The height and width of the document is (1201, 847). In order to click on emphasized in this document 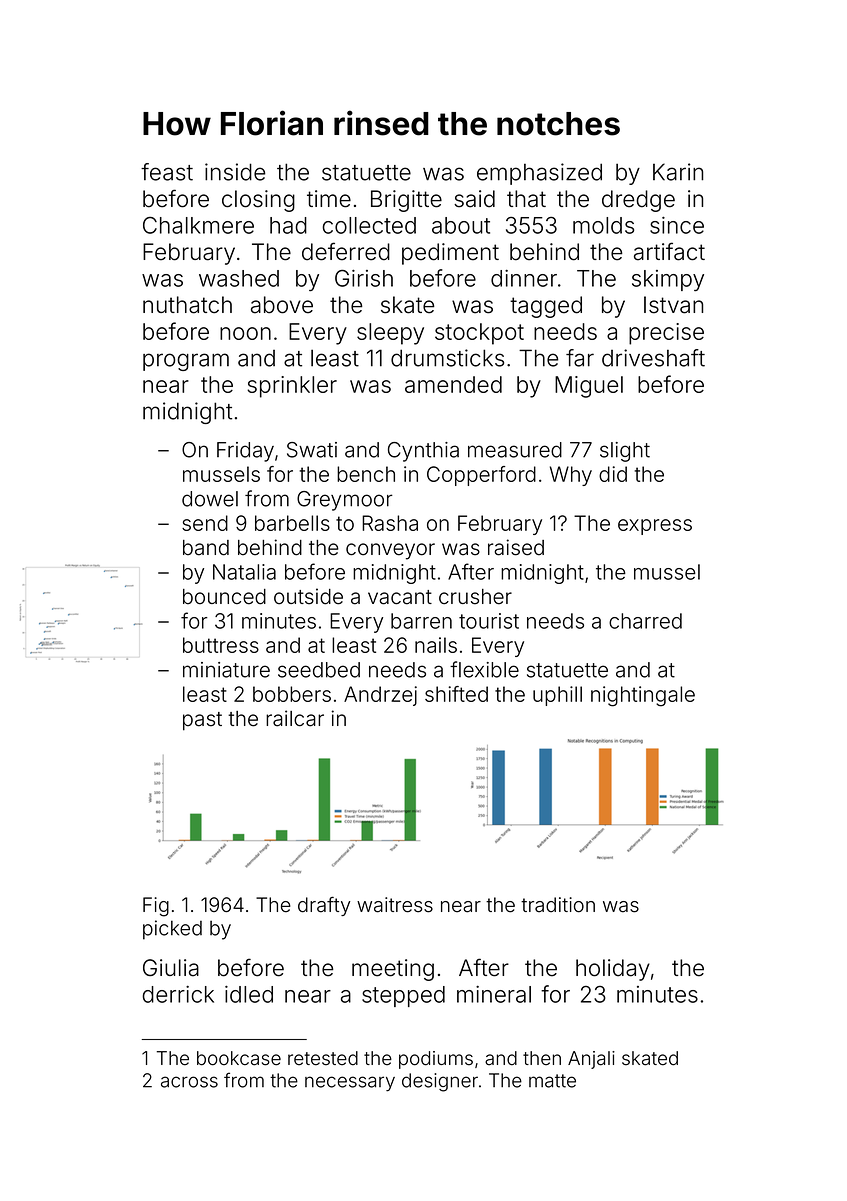, I will do `click(539, 174)`.
